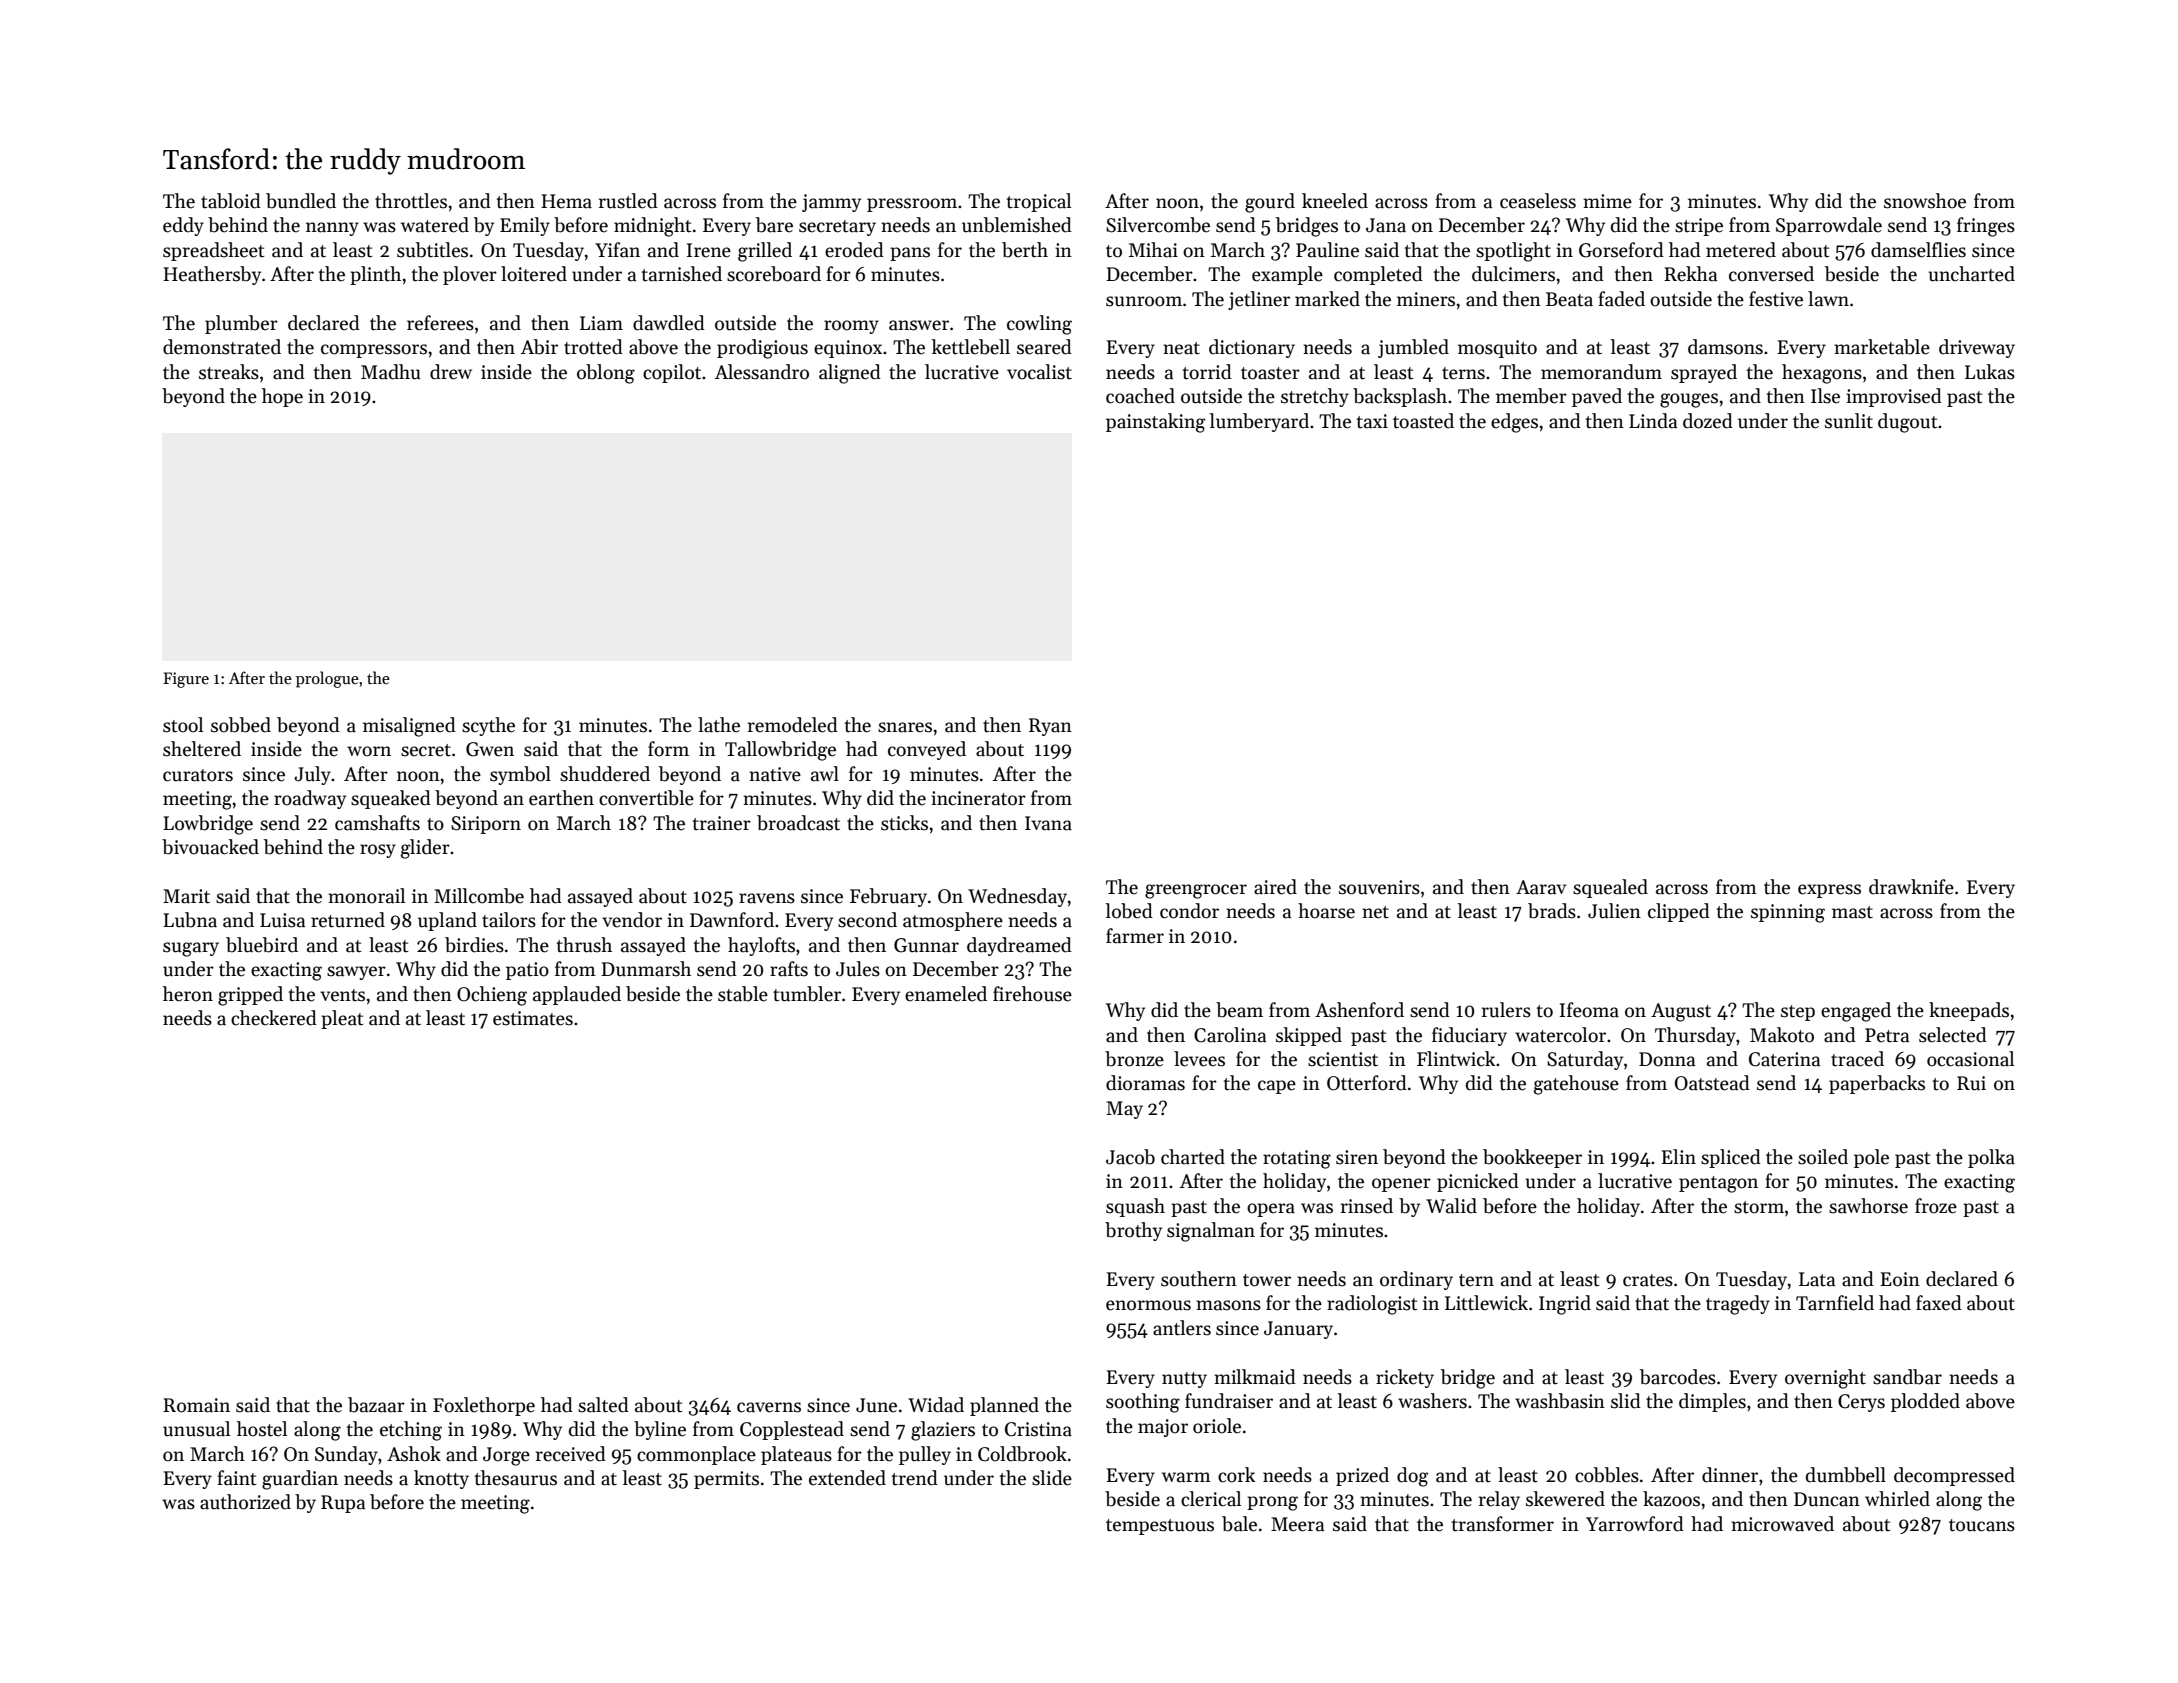 This screenshot has width=2178, height=1683. Describe the element at coordinates (1648, 1280) in the screenshot. I see `crates` at that location.
